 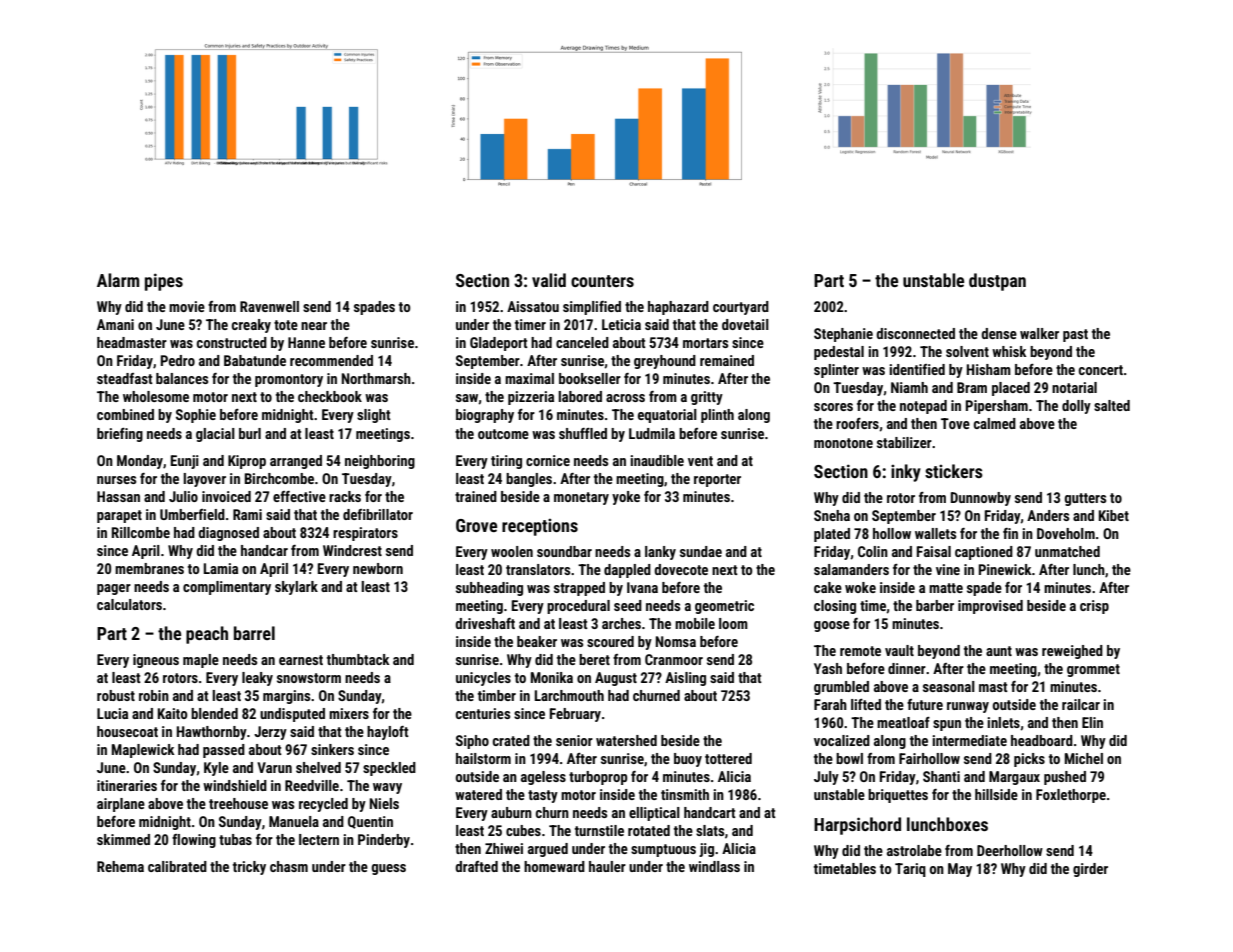 I want to click on plated, so click(x=832, y=535).
